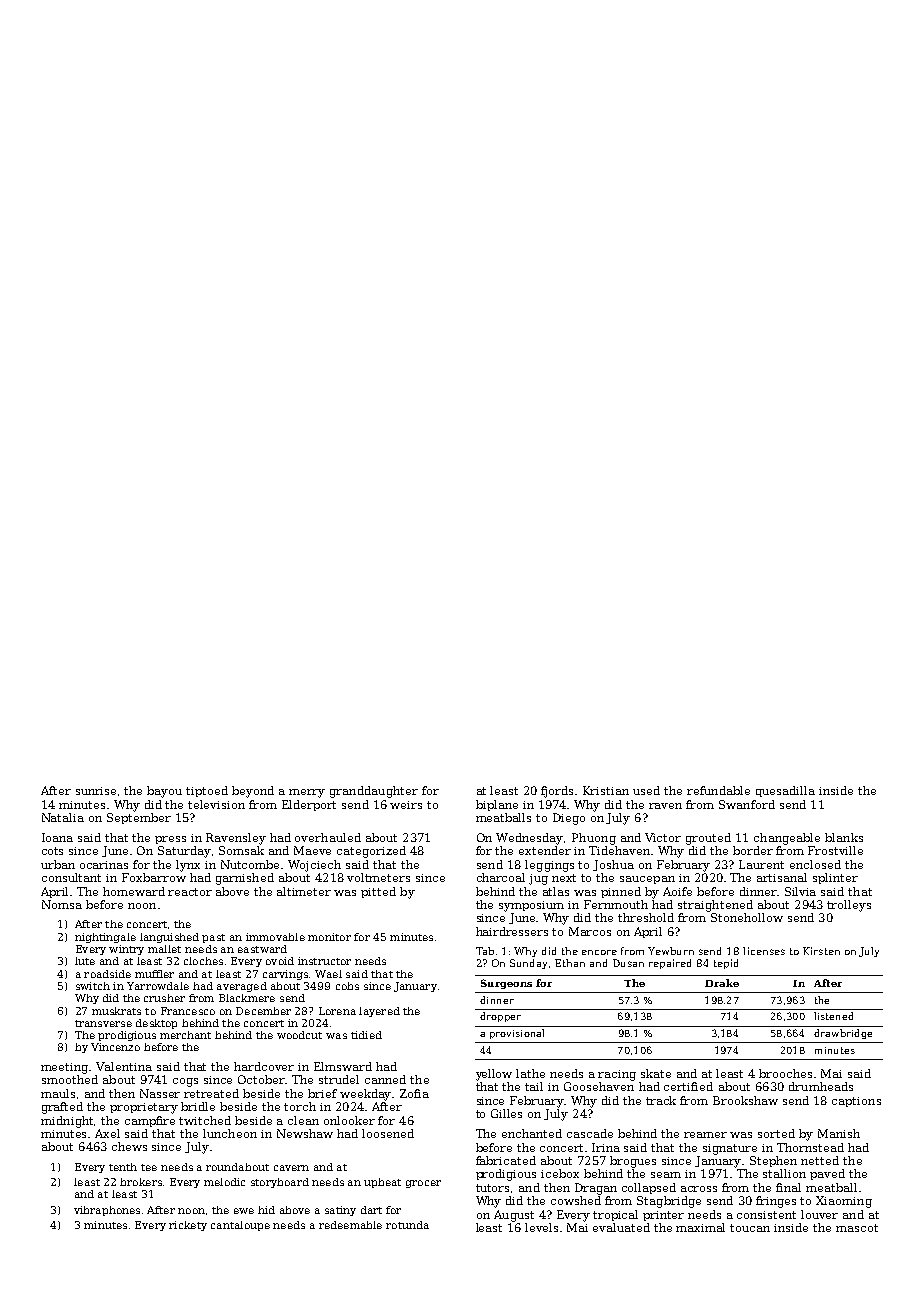 This screenshot has height=1308, width=924. What do you see at coordinates (385, 1079) in the screenshot?
I see `canned` at bounding box center [385, 1079].
